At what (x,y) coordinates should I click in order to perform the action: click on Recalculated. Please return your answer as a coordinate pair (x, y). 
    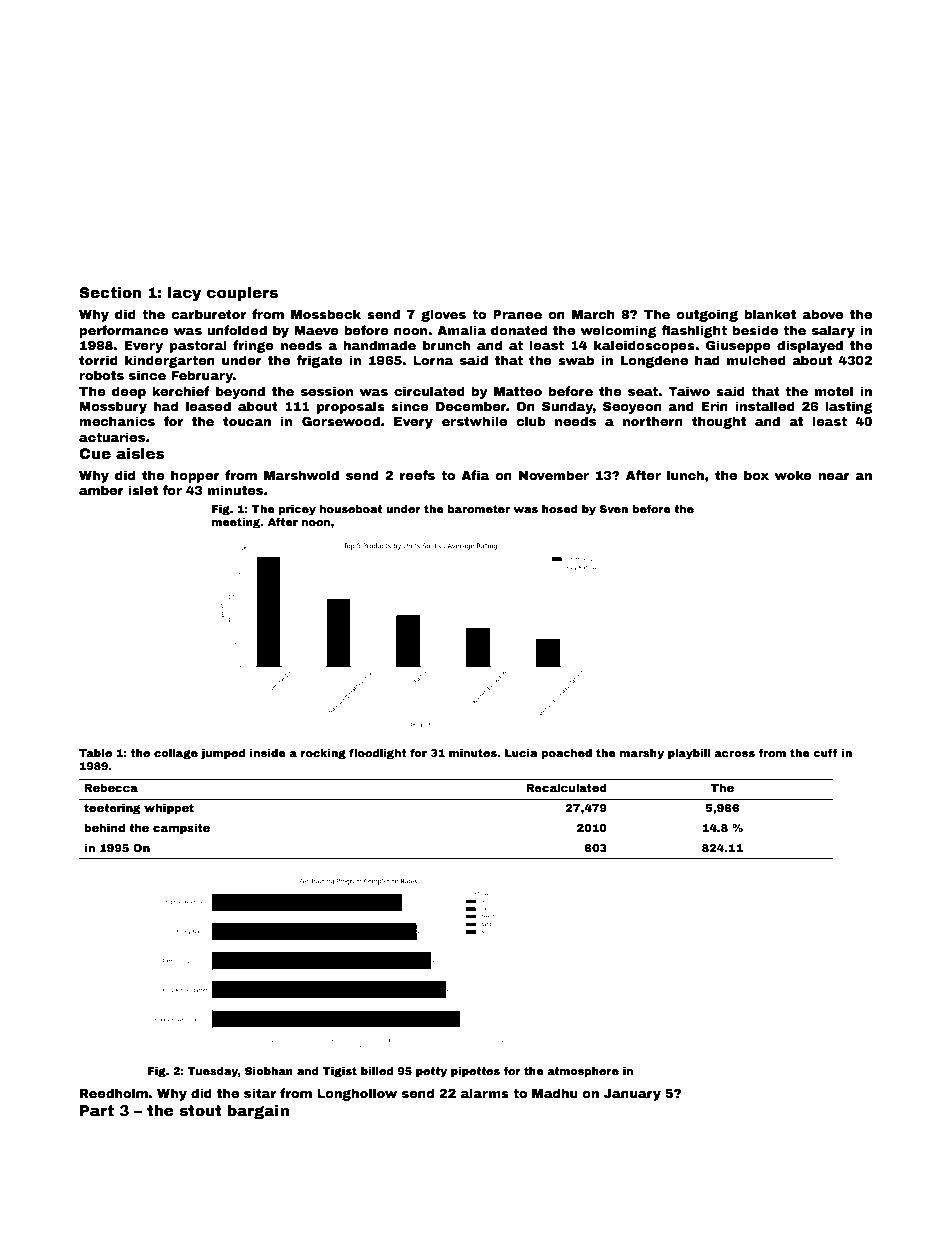
    Looking at the image, I should click on (566, 787).
